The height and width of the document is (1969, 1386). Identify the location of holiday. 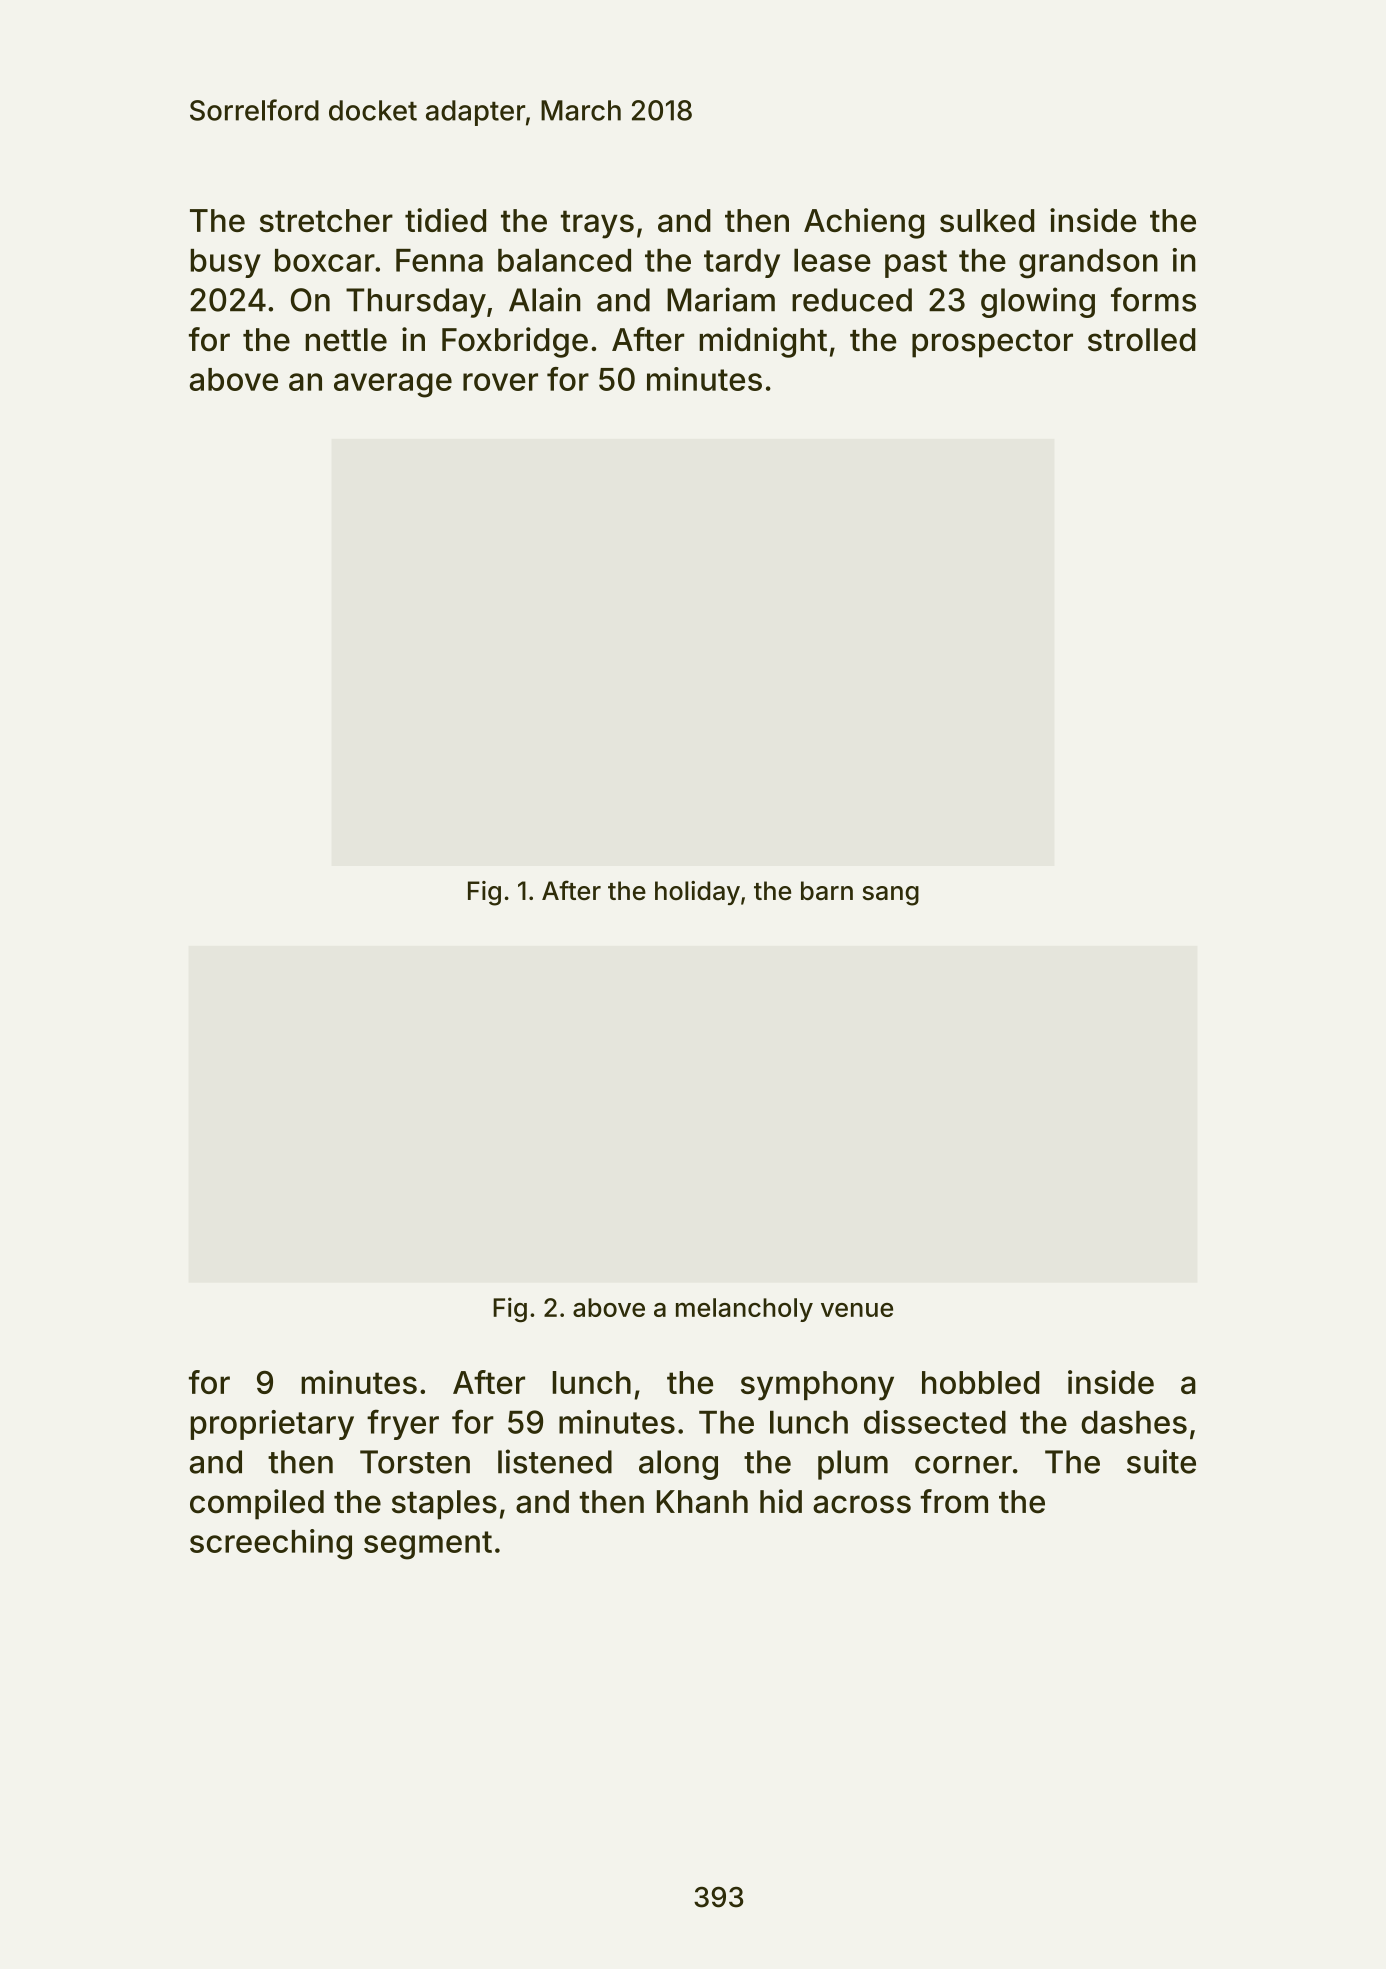
(697, 893).
